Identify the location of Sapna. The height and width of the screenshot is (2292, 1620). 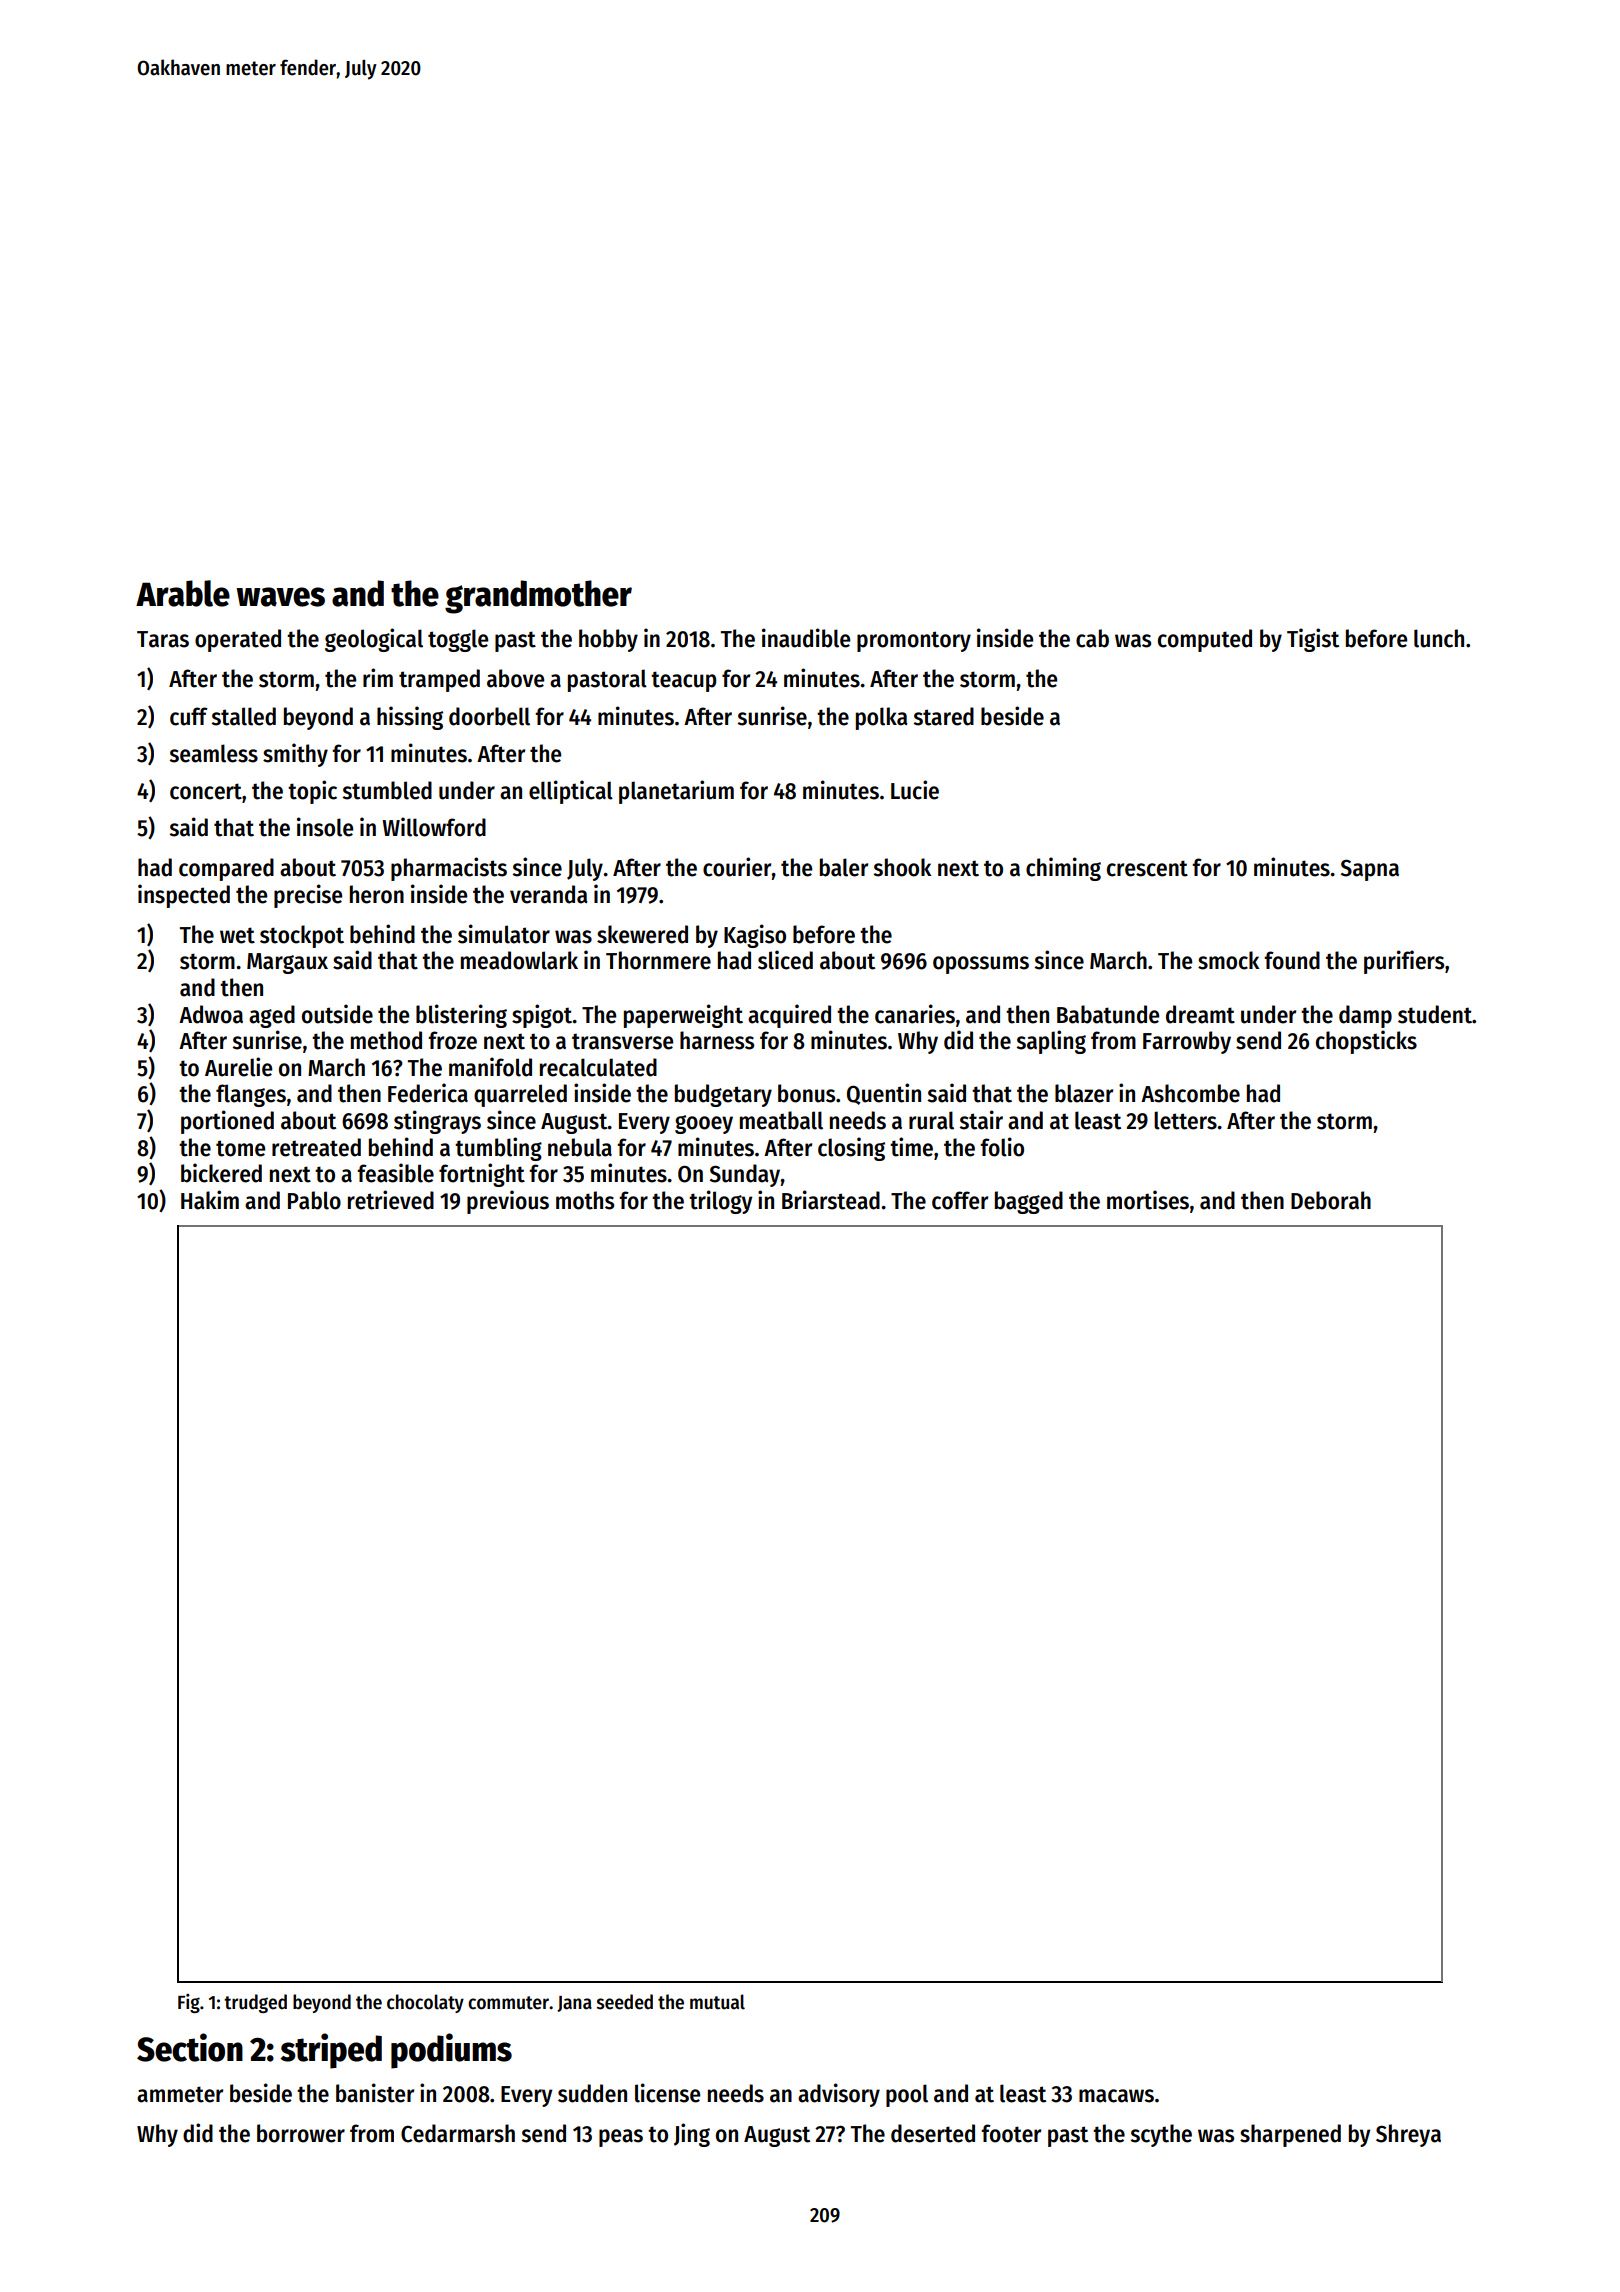
(1370, 870).
